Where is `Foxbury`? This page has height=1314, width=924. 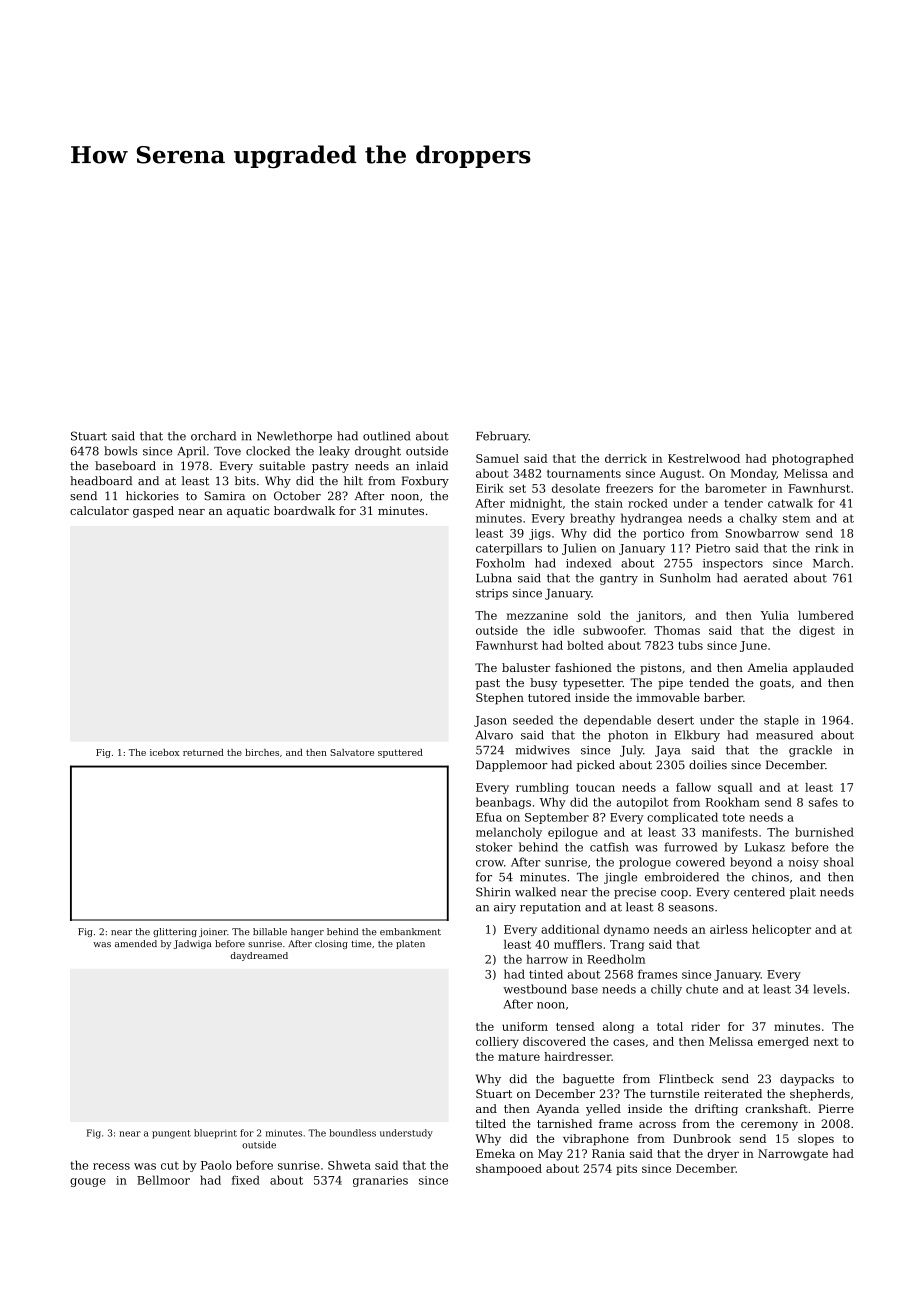 Foxbury is located at coordinates (425, 482).
